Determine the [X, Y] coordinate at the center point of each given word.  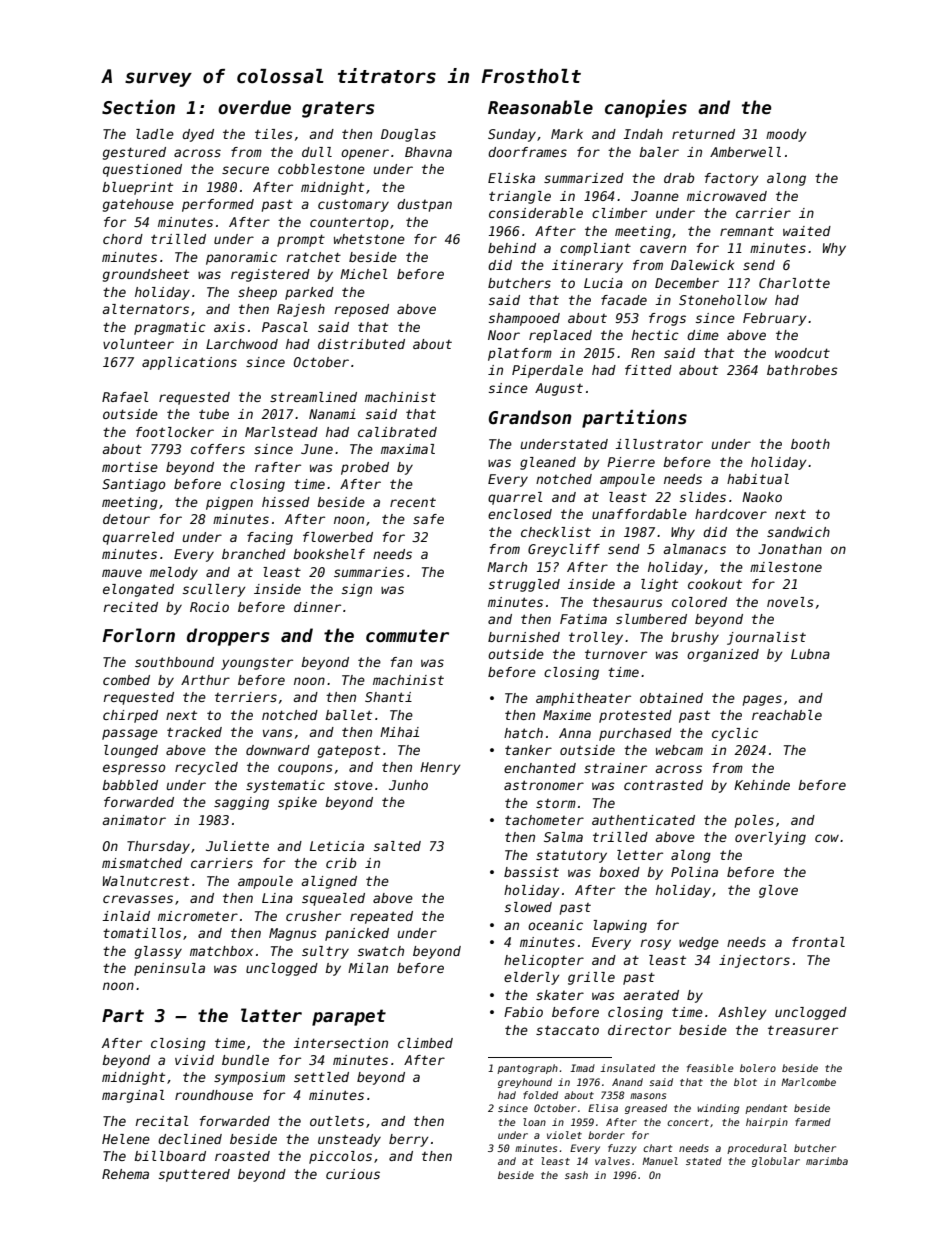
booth [810, 444]
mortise [130, 467]
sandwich [798, 532]
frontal [818, 942]
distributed [361, 344]
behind [512, 248]
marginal [133, 1096]
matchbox [221, 951]
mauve [122, 573]
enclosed [520, 514]
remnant [747, 231]
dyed [198, 135]
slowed [528, 907]
